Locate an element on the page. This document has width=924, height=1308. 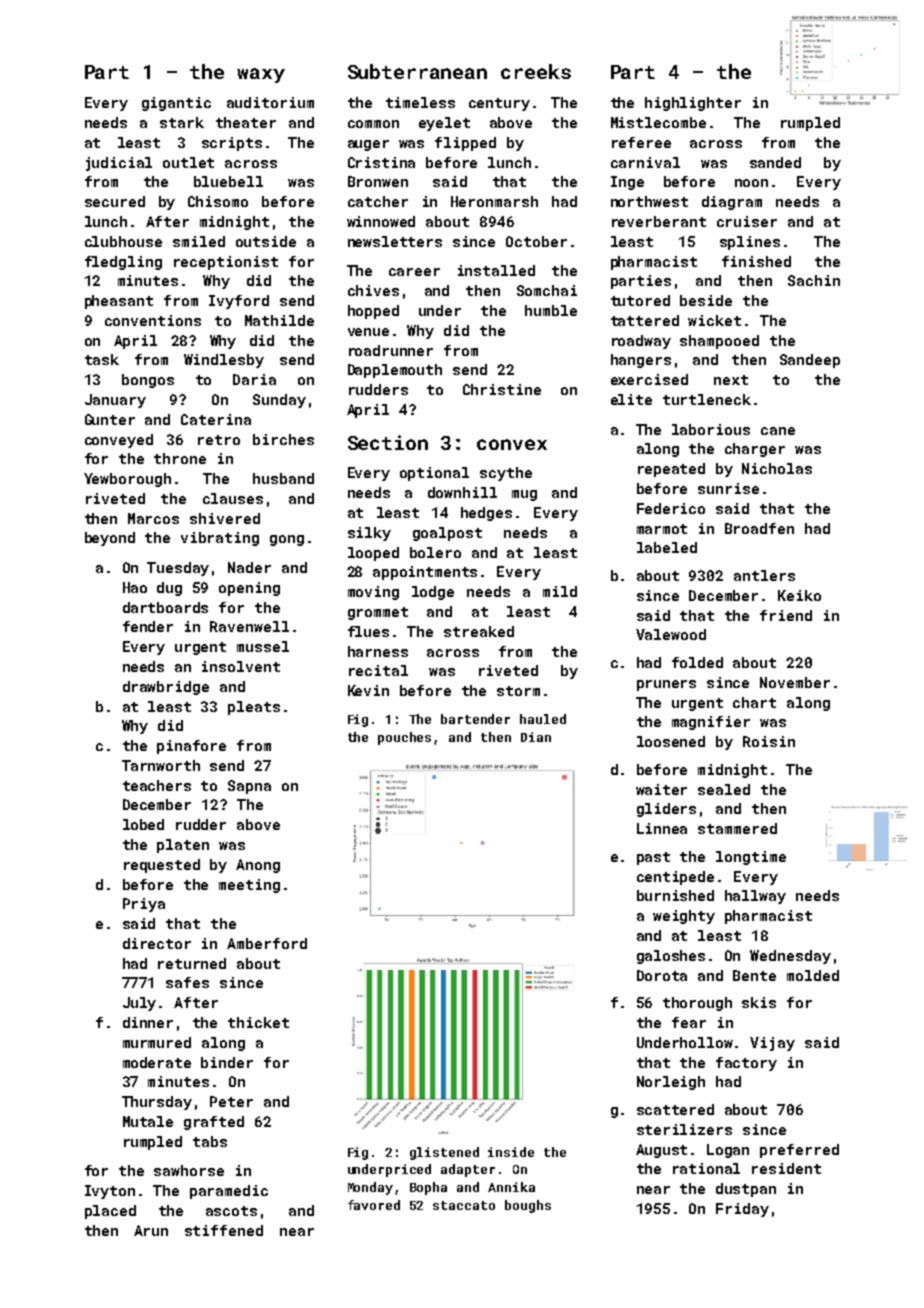
Mistlecombe is located at coordinates (658, 122).
